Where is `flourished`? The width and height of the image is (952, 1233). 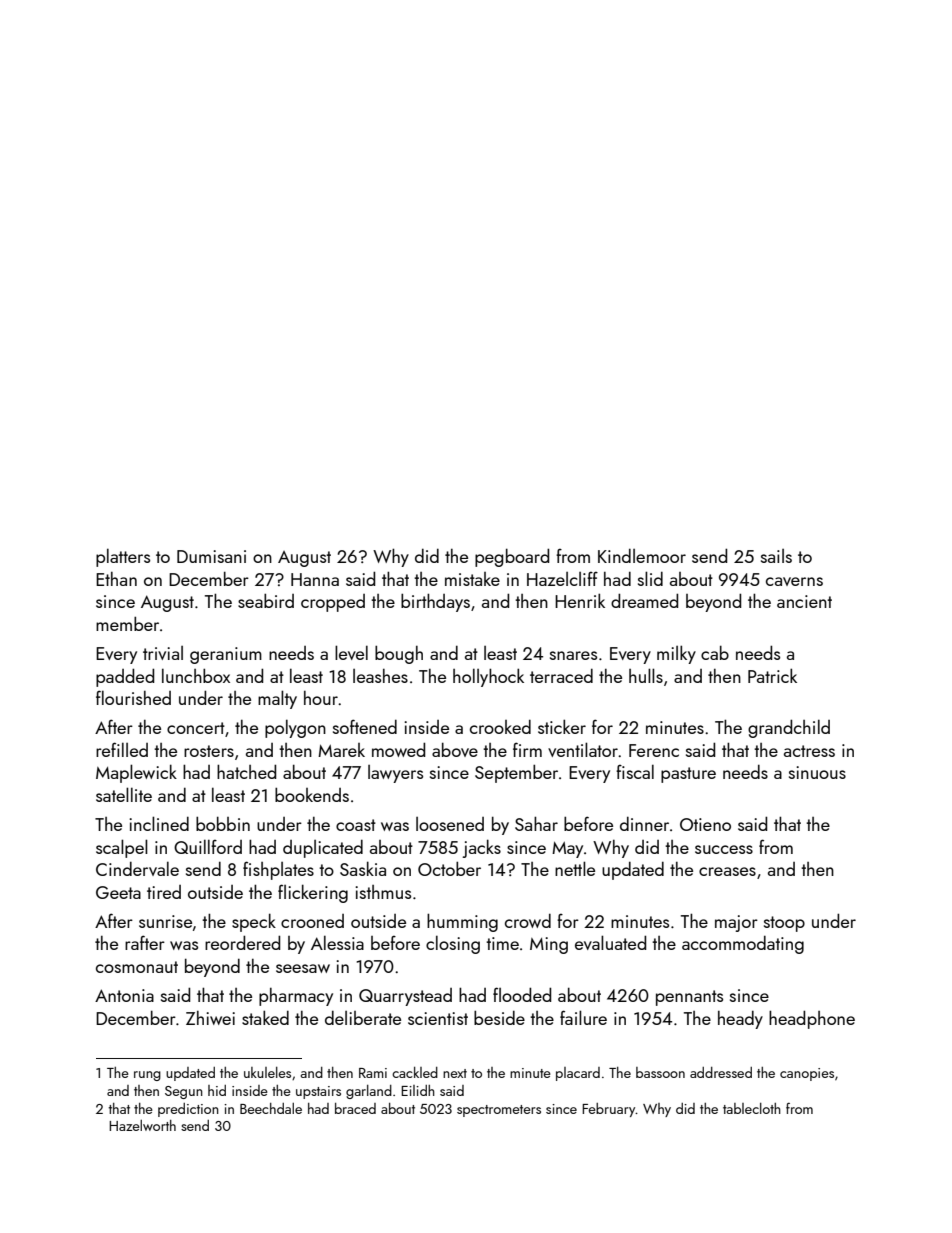 flourished is located at coordinates (133, 697).
